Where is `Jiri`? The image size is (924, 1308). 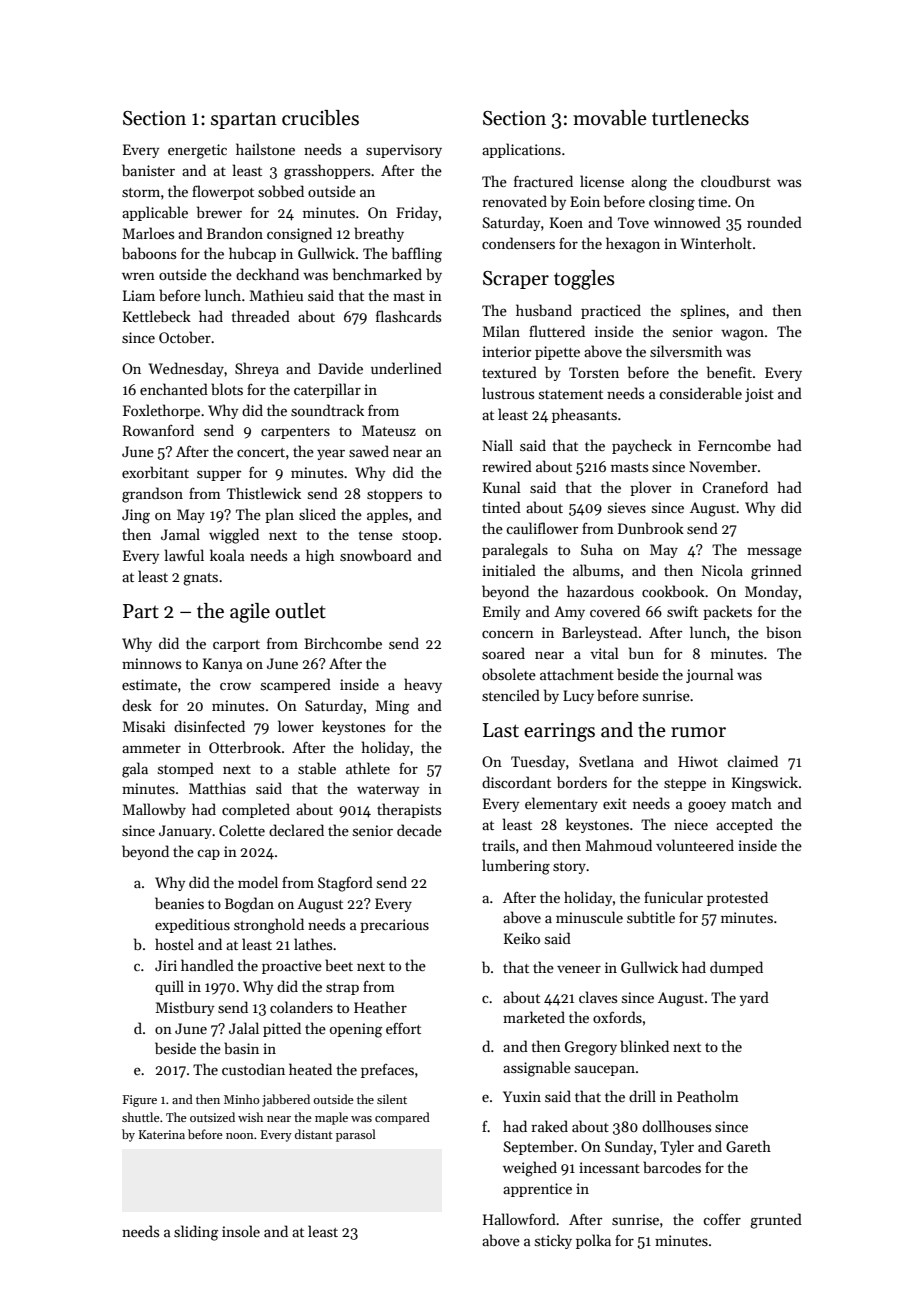
Jiri is located at coordinates (166, 965).
